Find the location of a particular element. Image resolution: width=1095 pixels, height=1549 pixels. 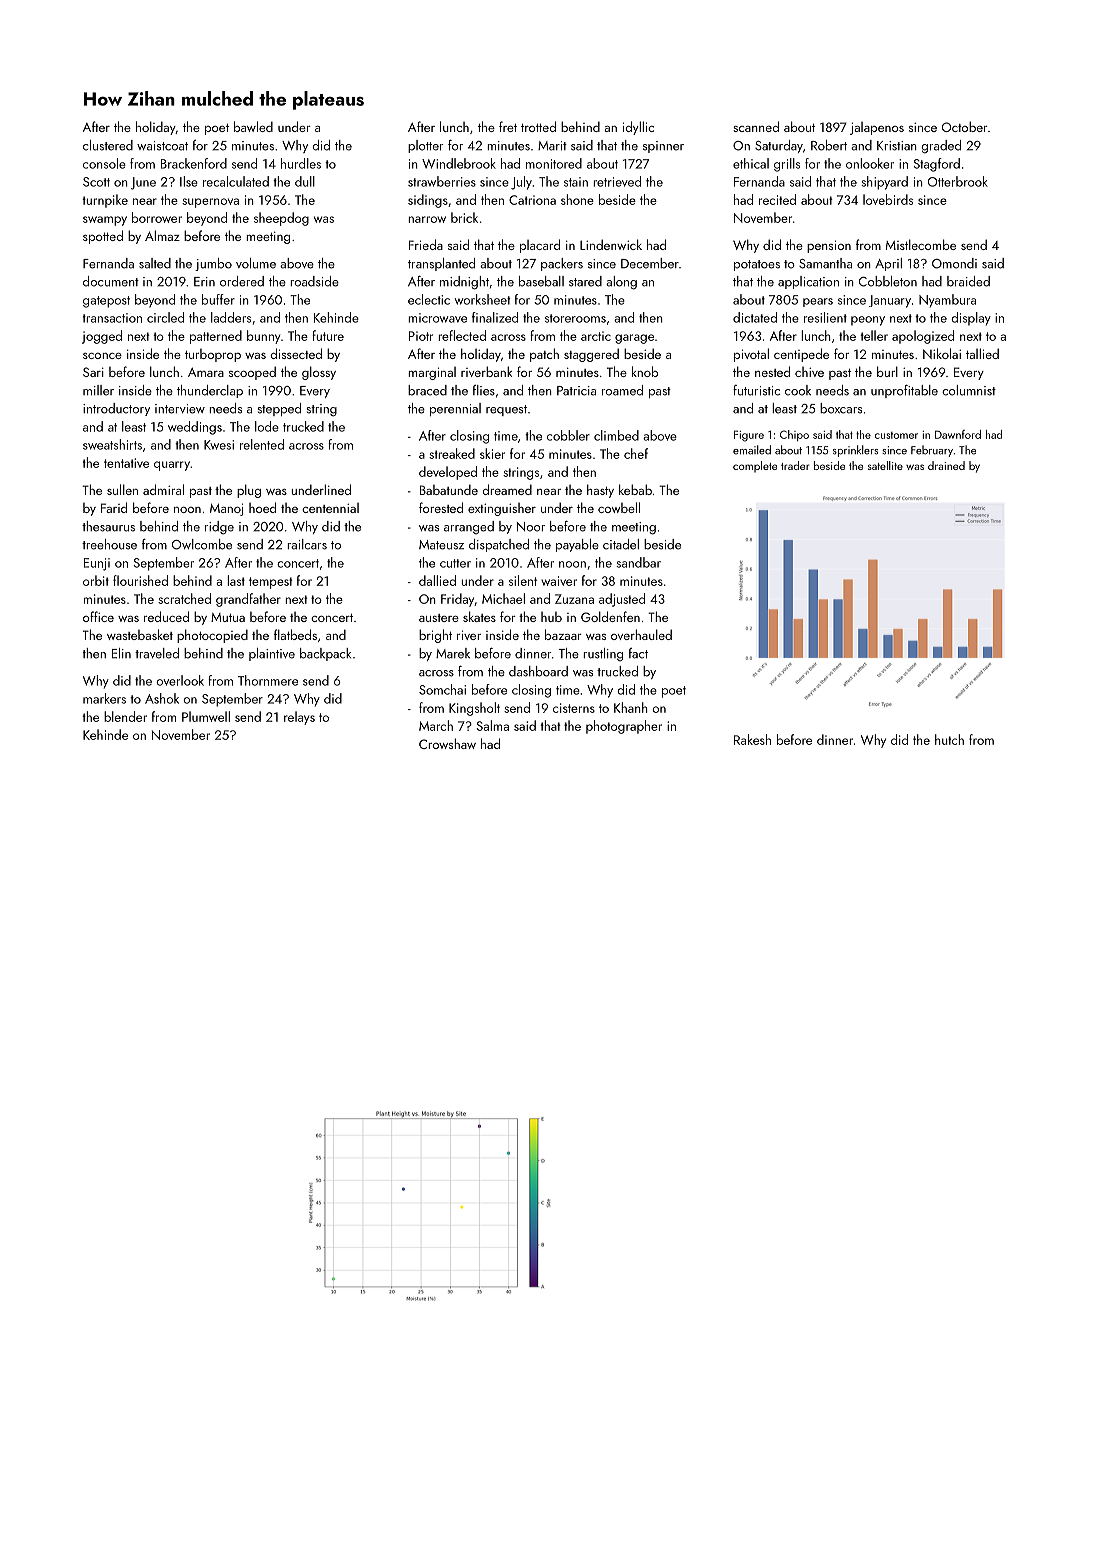

adjusted is located at coordinates (622, 600).
